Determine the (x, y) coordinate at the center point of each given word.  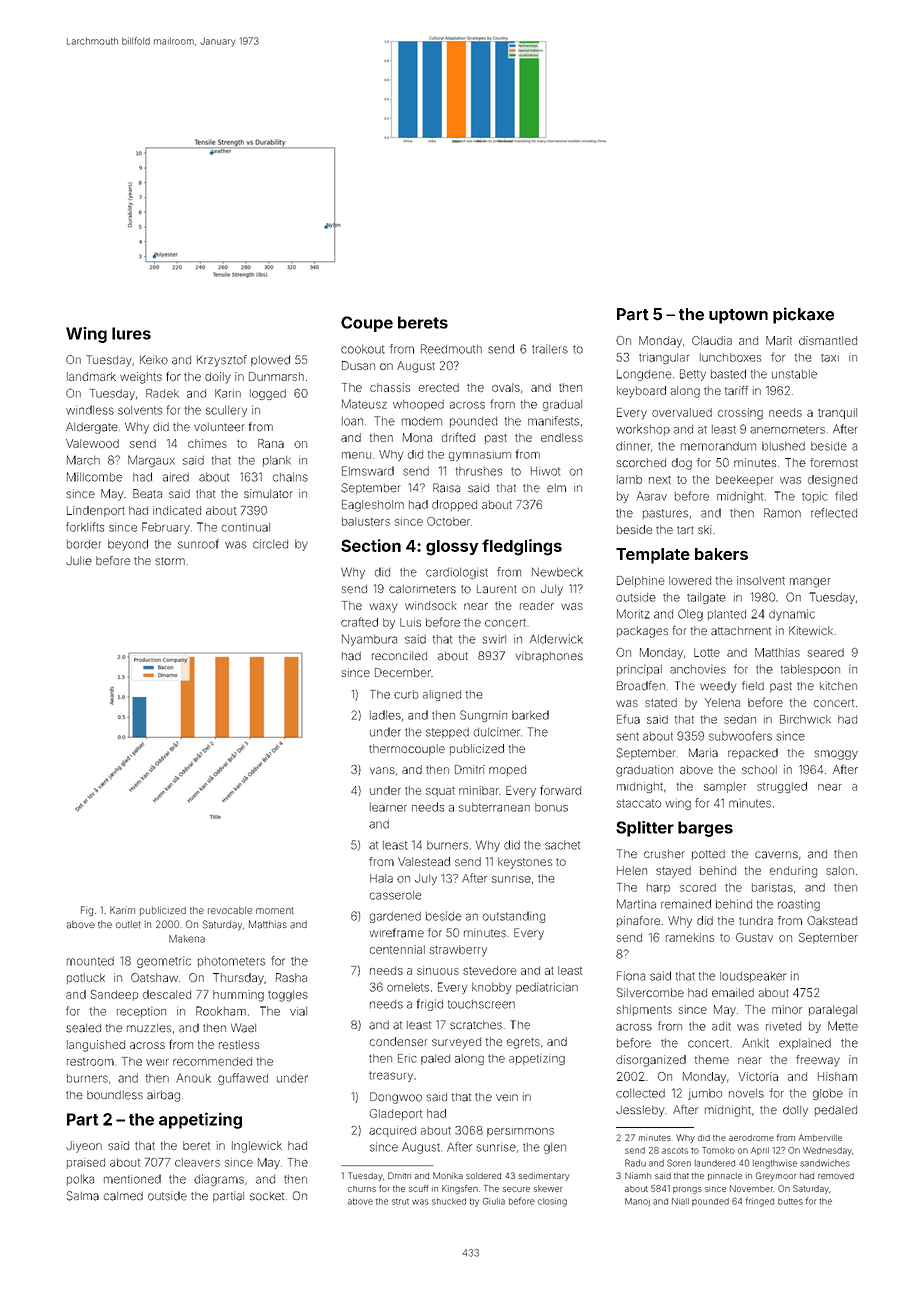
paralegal (833, 1011)
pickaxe (803, 315)
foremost (834, 462)
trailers (550, 349)
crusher (664, 854)
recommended (212, 1061)
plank (277, 461)
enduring (793, 872)
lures (131, 333)
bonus (551, 807)
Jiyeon (84, 1147)
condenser (398, 1041)
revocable (230, 910)
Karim (122, 910)
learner (388, 807)
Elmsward (368, 471)
